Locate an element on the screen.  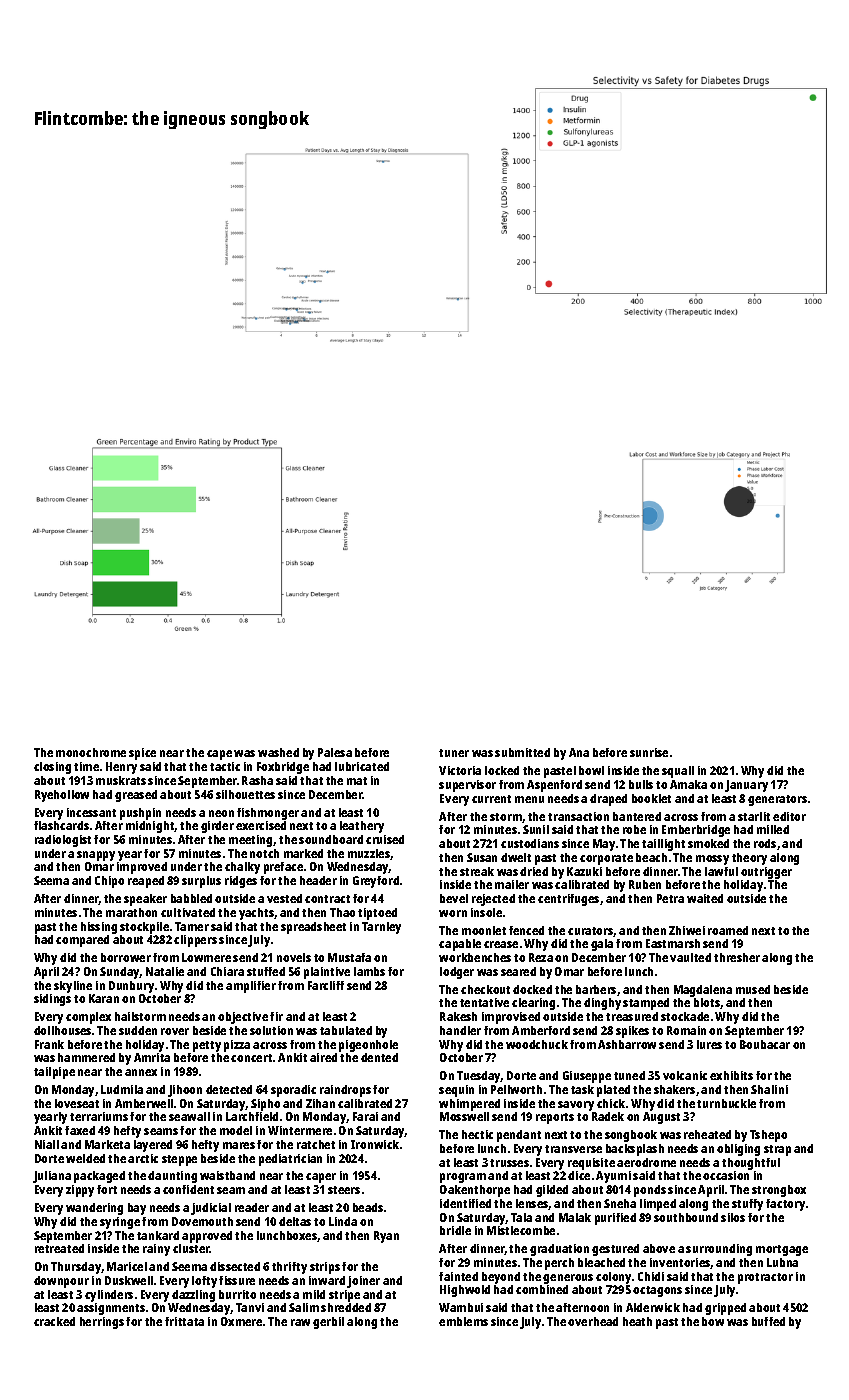
Chipo is located at coordinates (109, 882).
